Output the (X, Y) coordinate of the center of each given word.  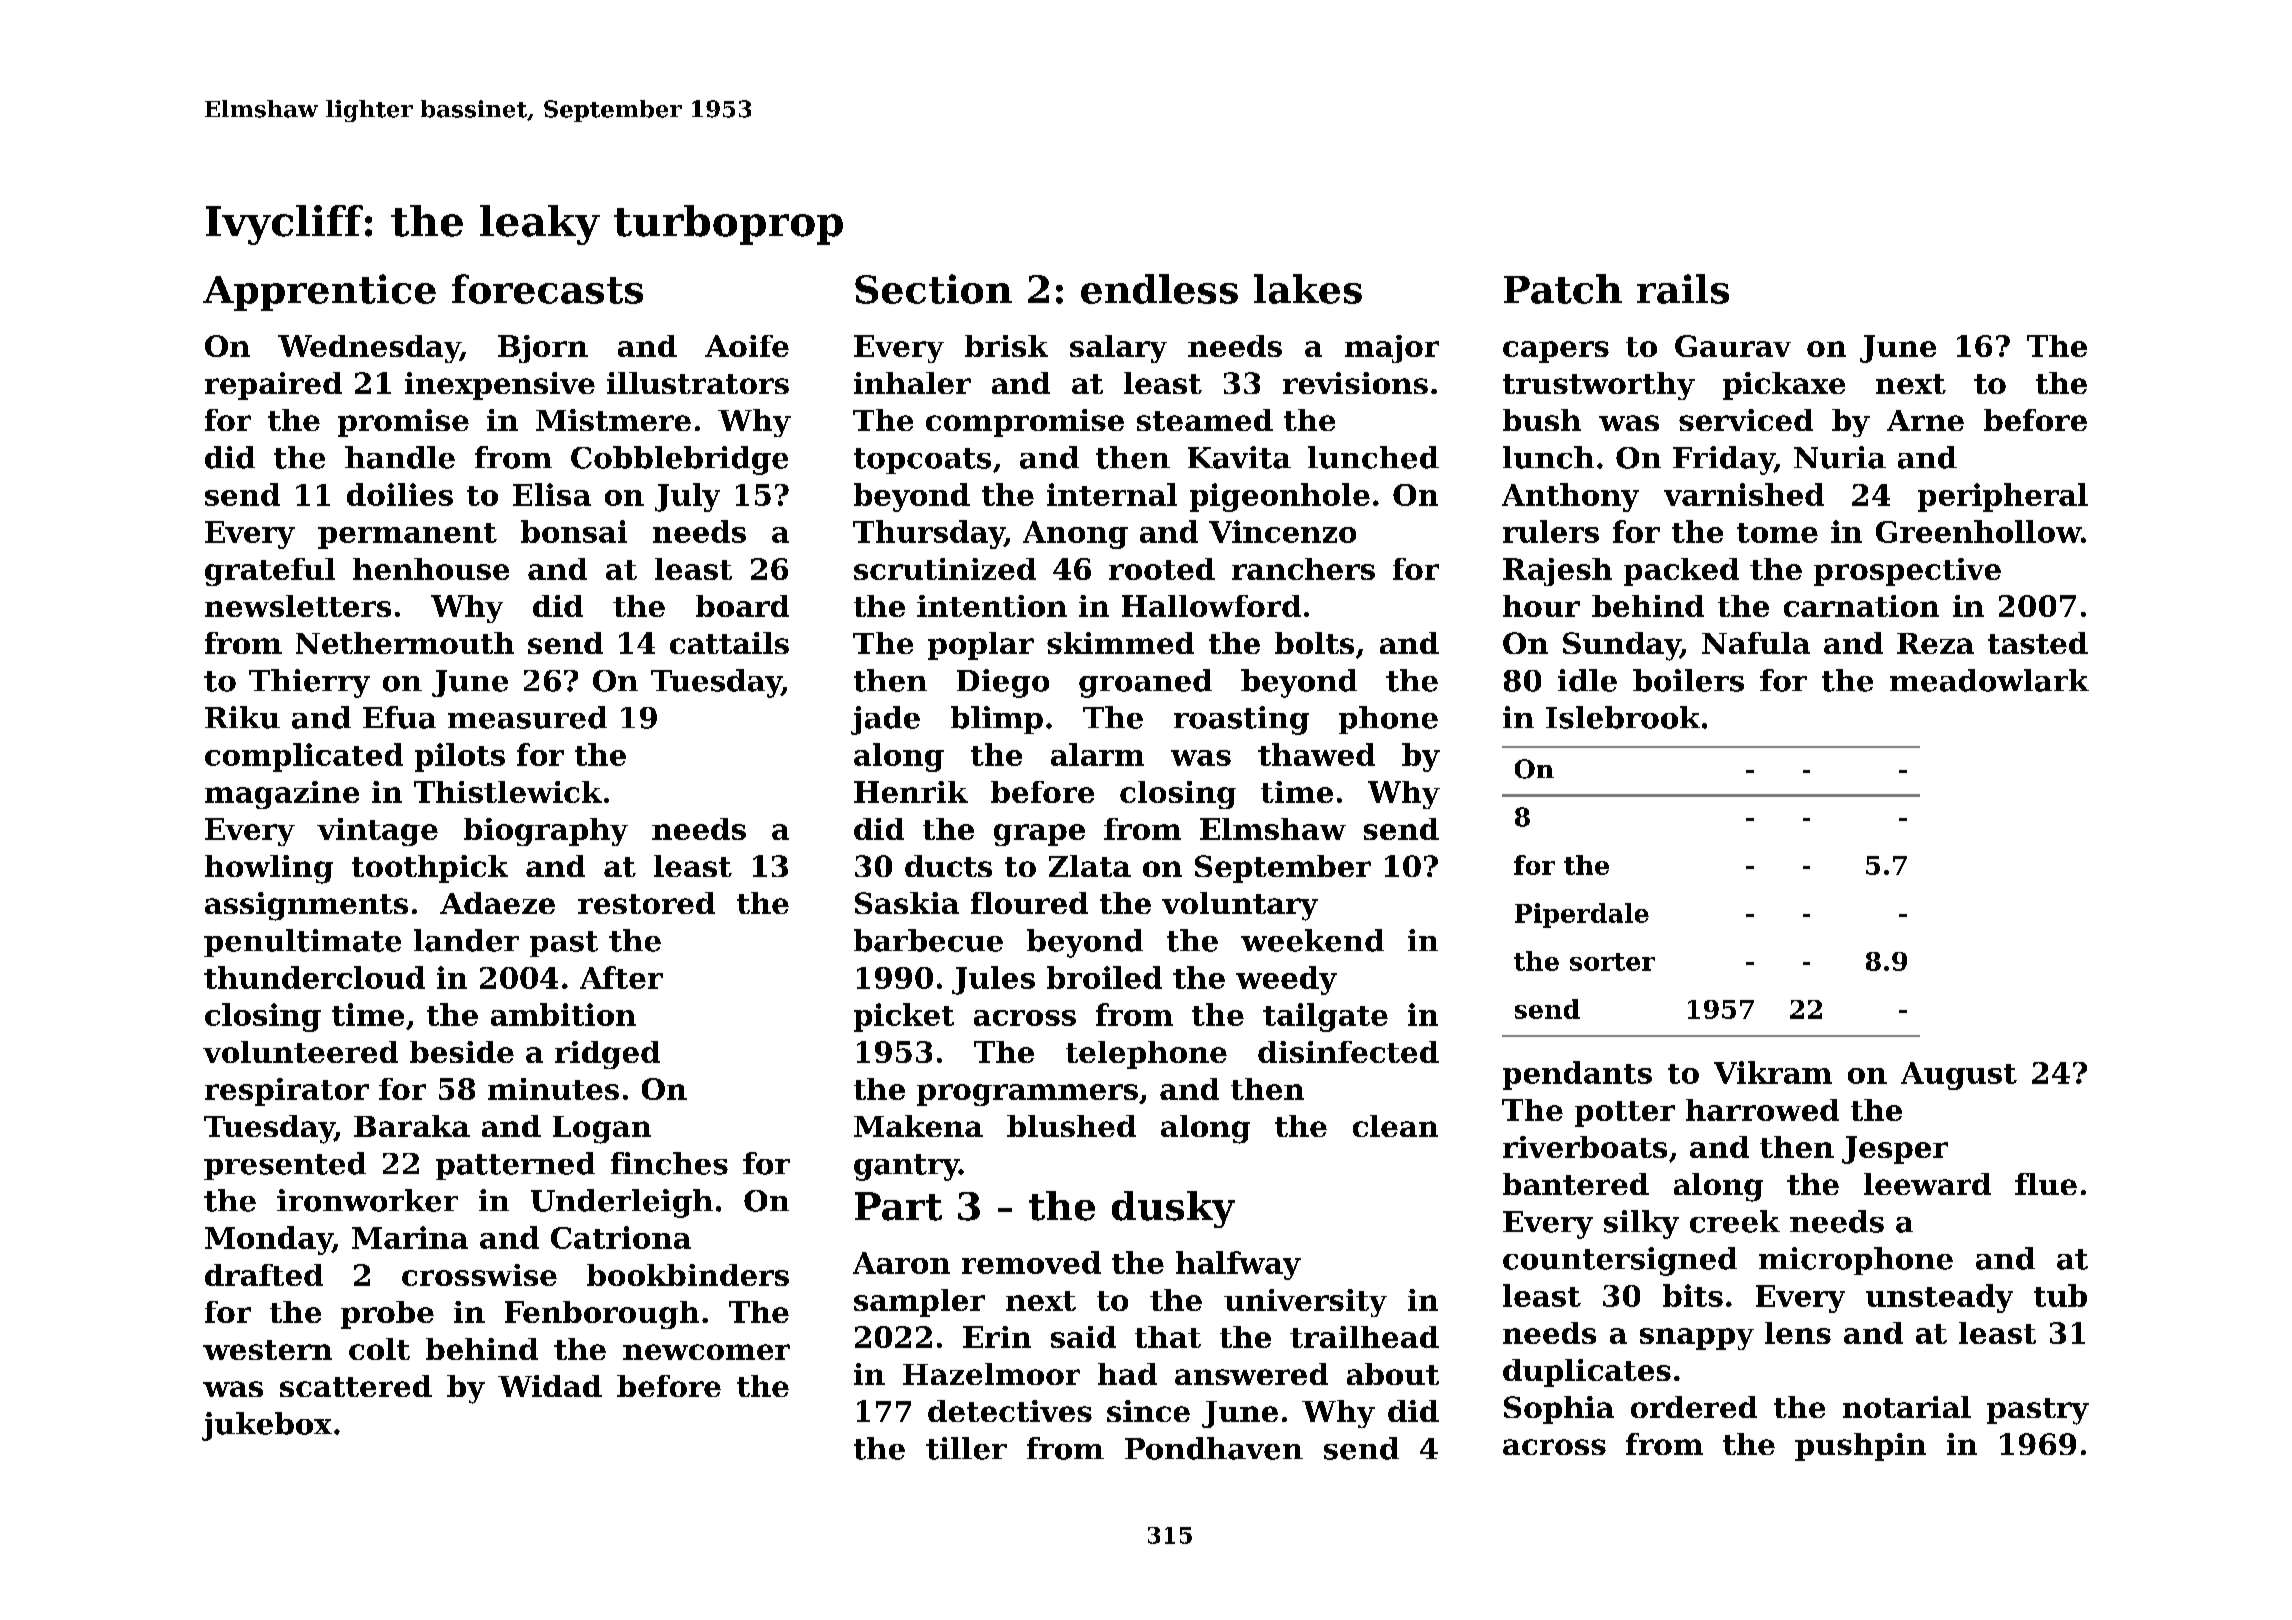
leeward (1927, 1184)
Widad (550, 1386)
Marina (410, 1237)
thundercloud (314, 977)
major (1392, 349)
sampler (919, 1303)
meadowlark (1989, 680)
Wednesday (369, 349)
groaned (1145, 683)
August (1959, 1076)
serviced (1746, 420)
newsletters (298, 606)
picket (904, 1017)
